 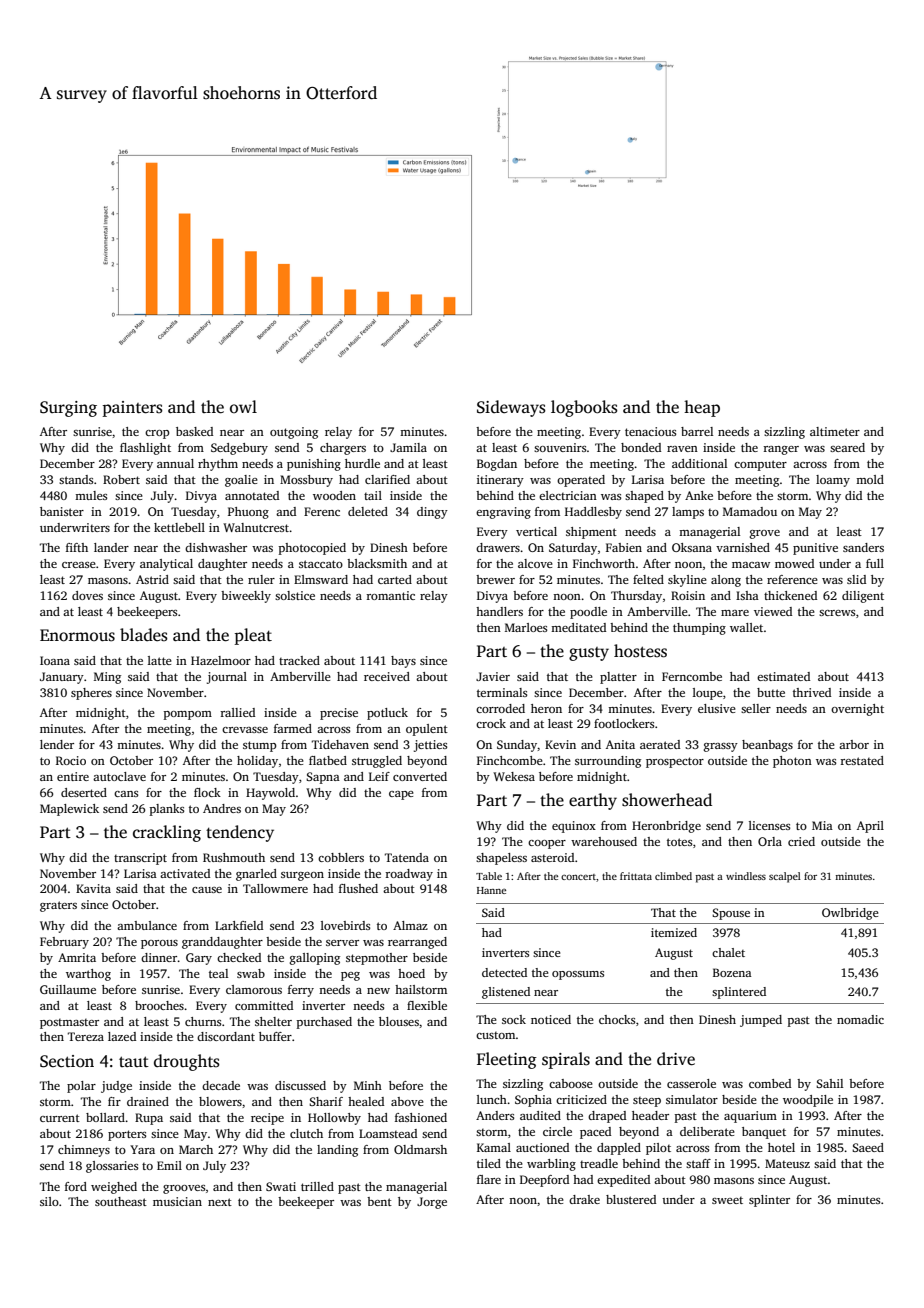 I want to click on tiled, so click(x=489, y=1163).
